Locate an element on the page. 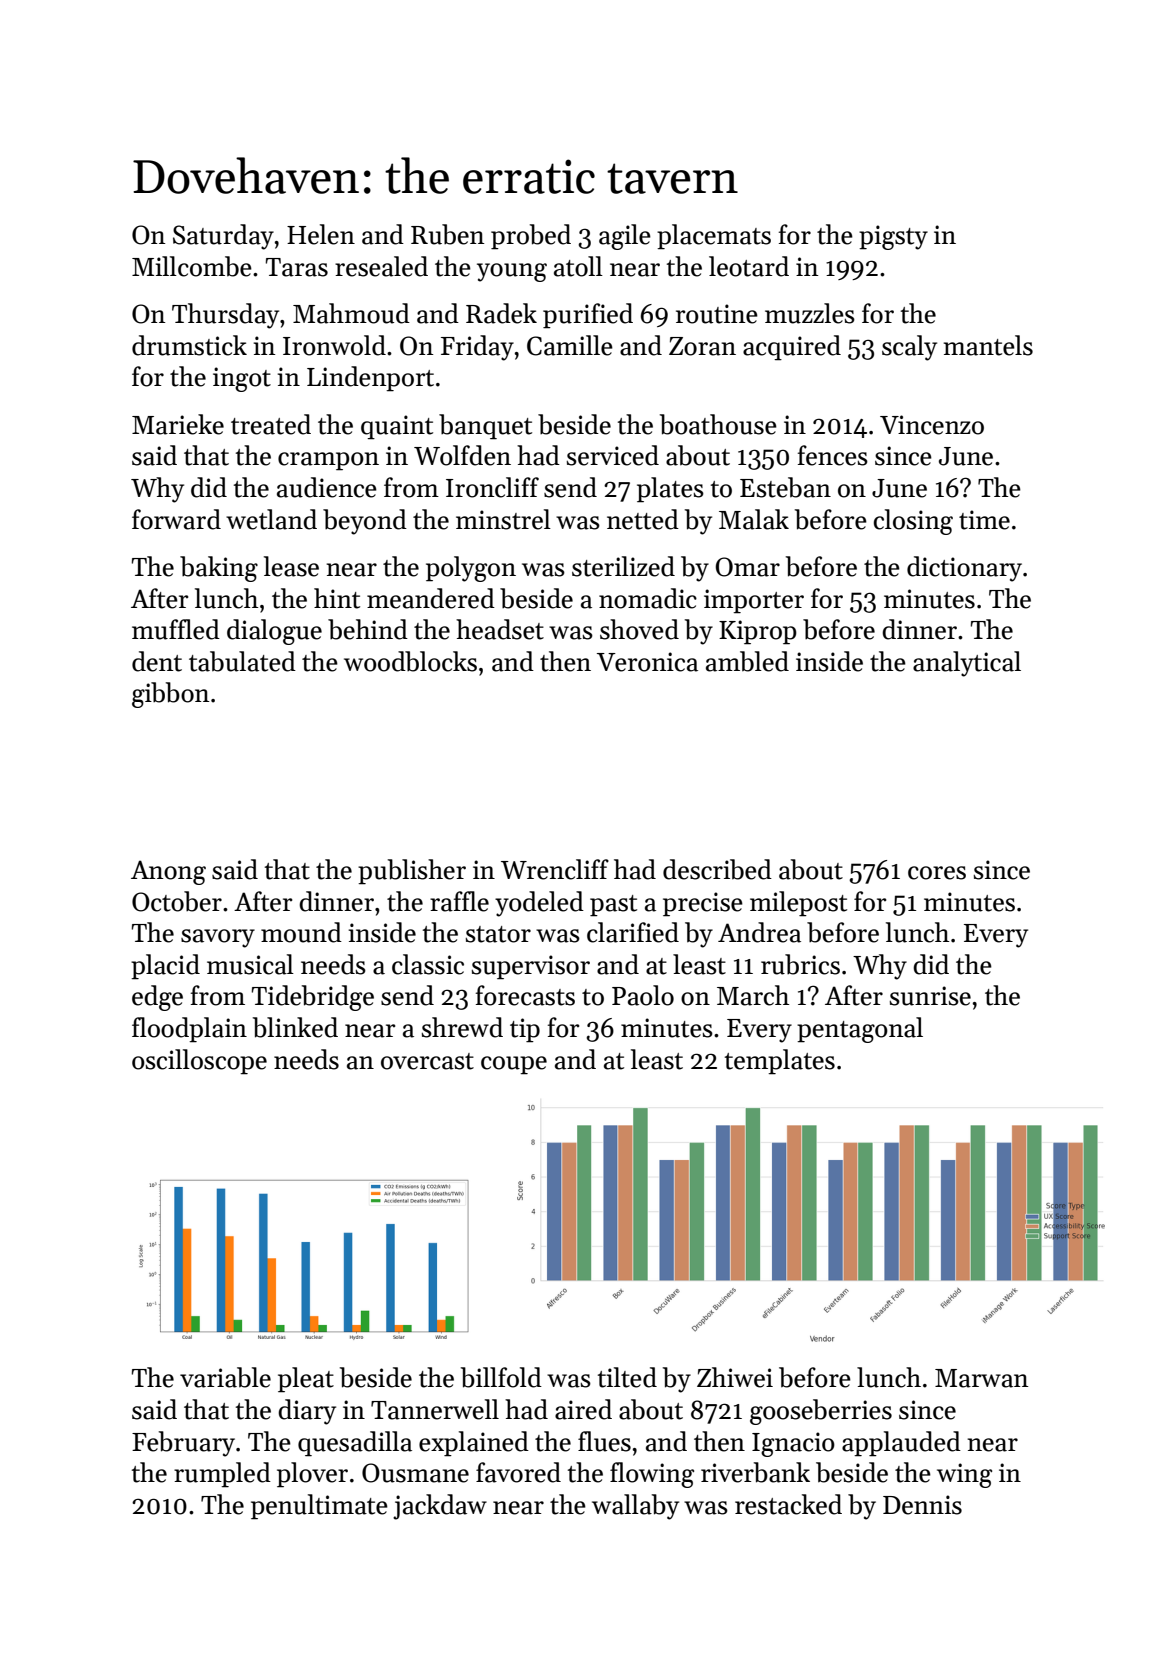 The height and width of the image is (1654, 1165). Camille is located at coordinates (570, 345).
